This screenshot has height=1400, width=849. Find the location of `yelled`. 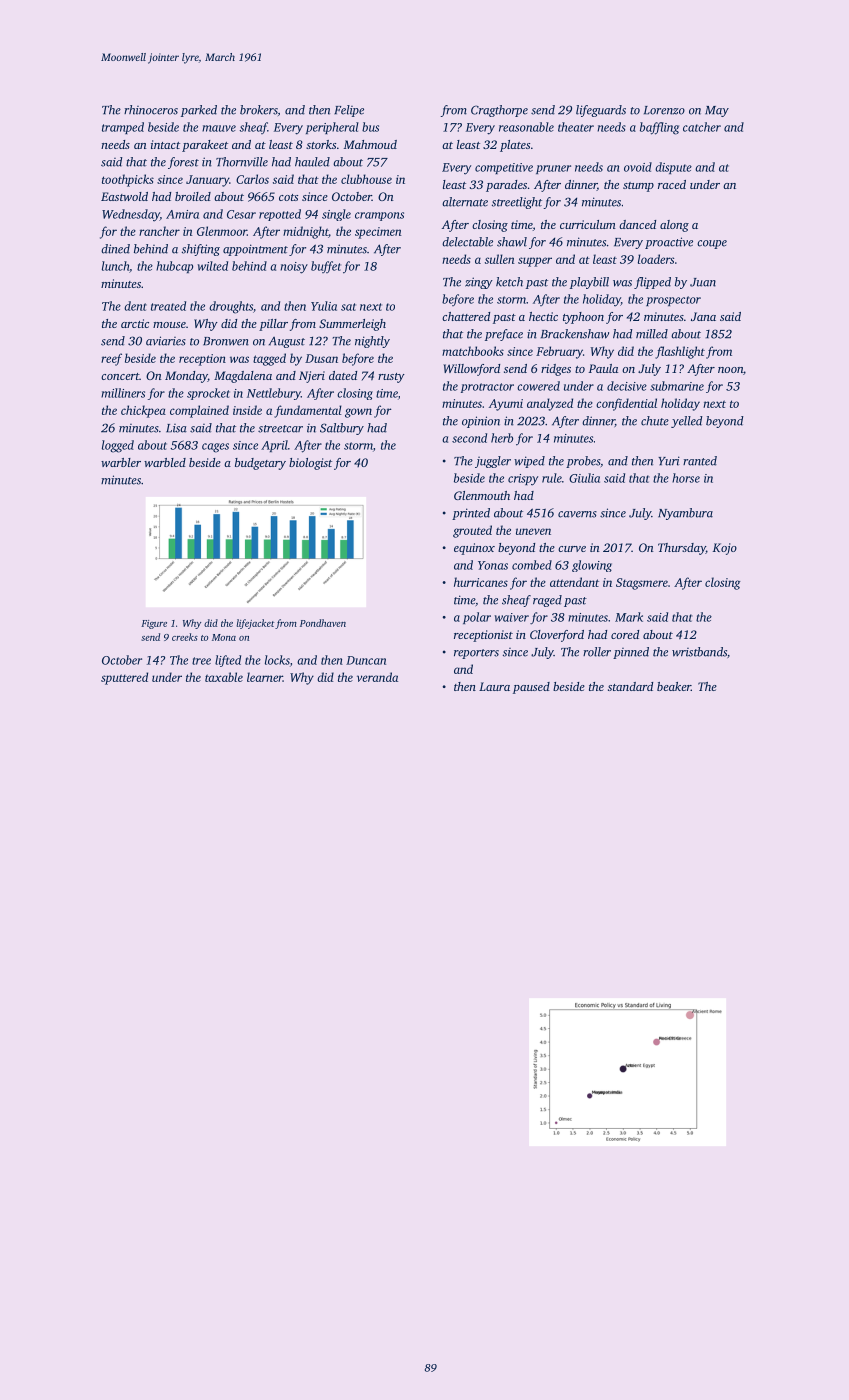

yelled is located at coordinates (687, 422).
